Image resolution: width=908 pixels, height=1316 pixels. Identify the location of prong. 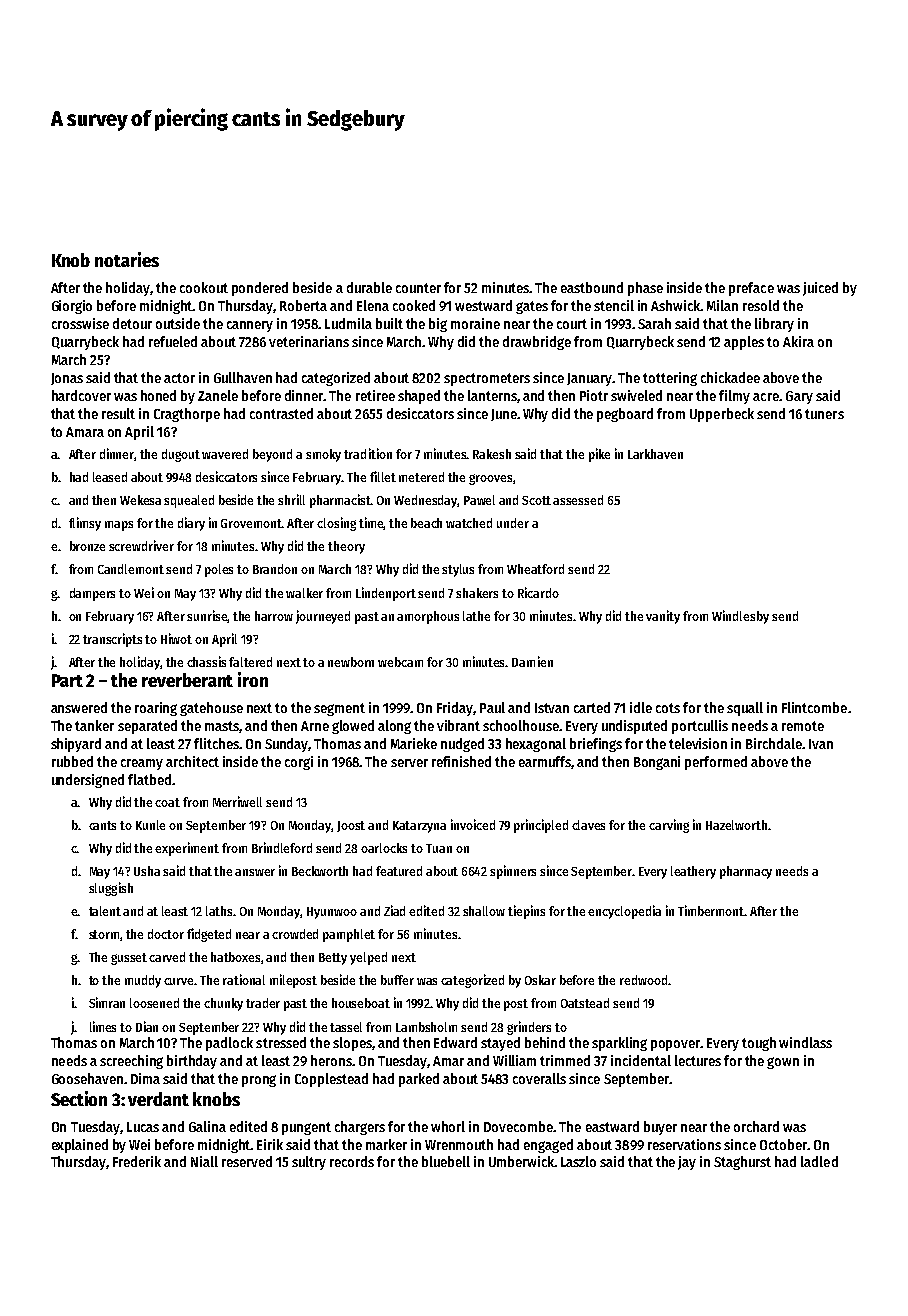
(259, 1081).
